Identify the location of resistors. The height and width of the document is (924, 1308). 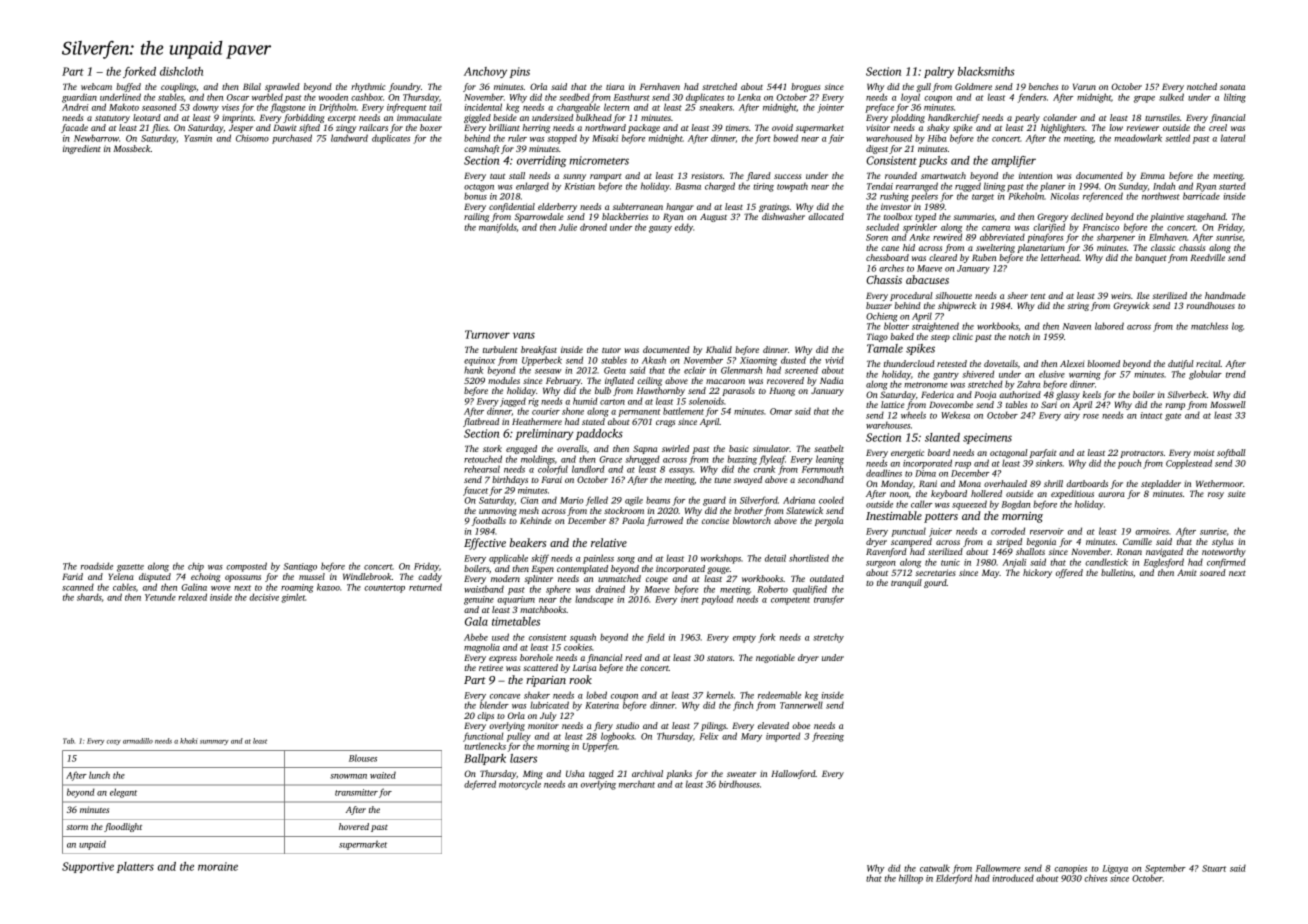
(706, 175).
